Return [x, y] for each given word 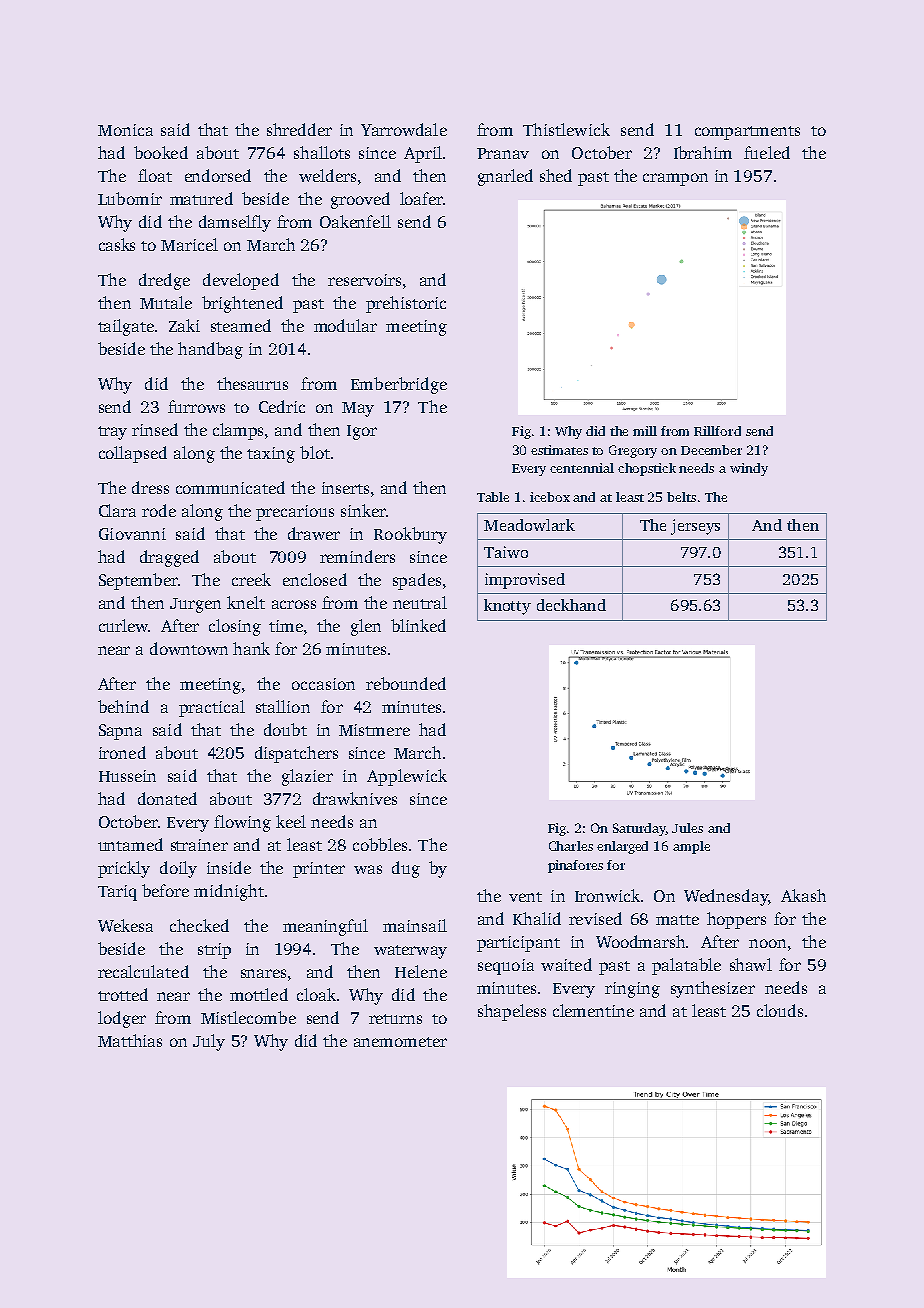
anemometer [400, 1042]
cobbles [380, 844]
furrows [196, 406]
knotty [507, 607]
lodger [122, 1019]
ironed [122, 752]
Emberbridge [399, 385]
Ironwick [607, 895]
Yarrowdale [404, 129]
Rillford [717, 431]
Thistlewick [566, 129]
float [155, 175]
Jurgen [195, 605]
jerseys [695, 527]
